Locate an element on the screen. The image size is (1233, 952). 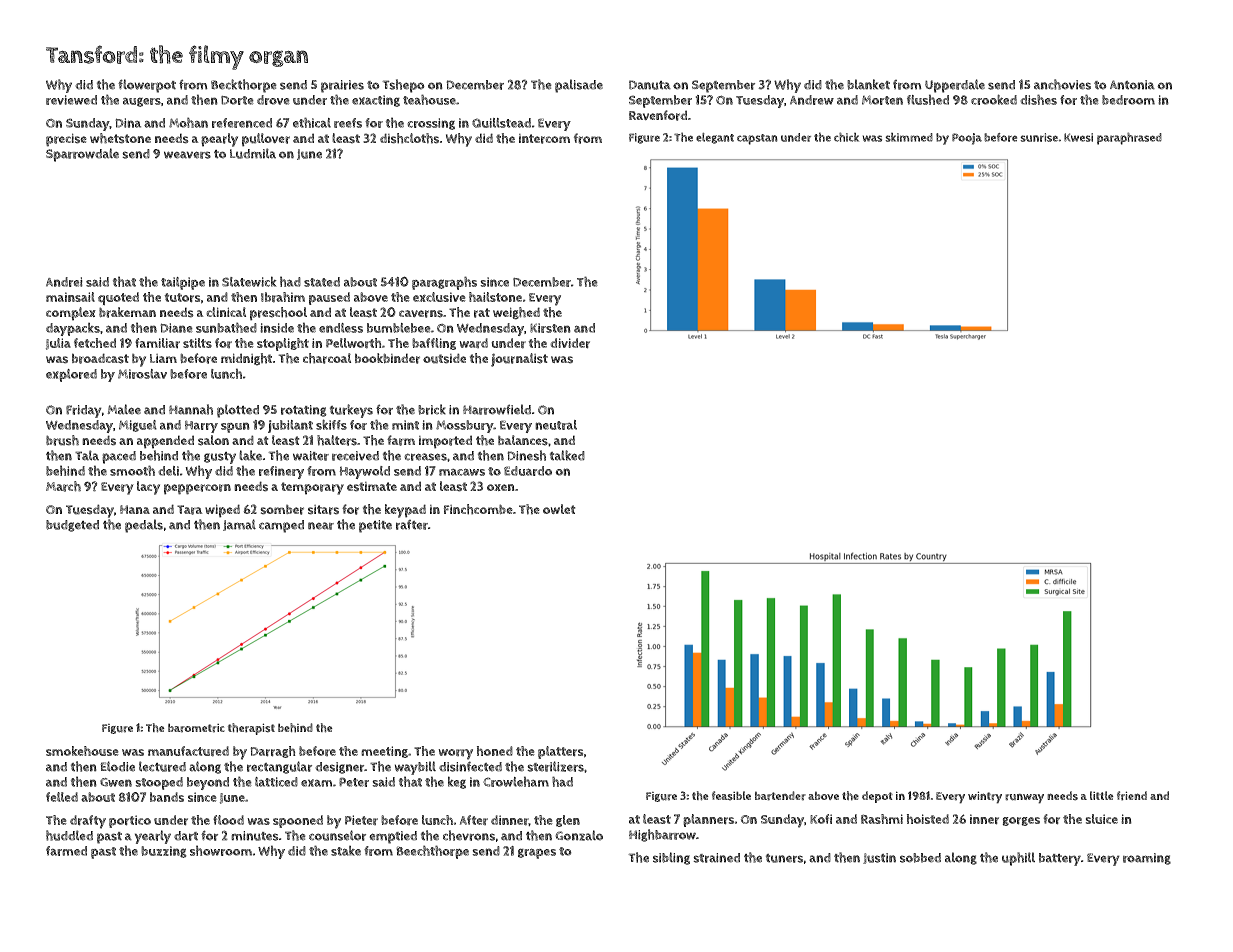
clinical is located at coordinates (226, 312).
